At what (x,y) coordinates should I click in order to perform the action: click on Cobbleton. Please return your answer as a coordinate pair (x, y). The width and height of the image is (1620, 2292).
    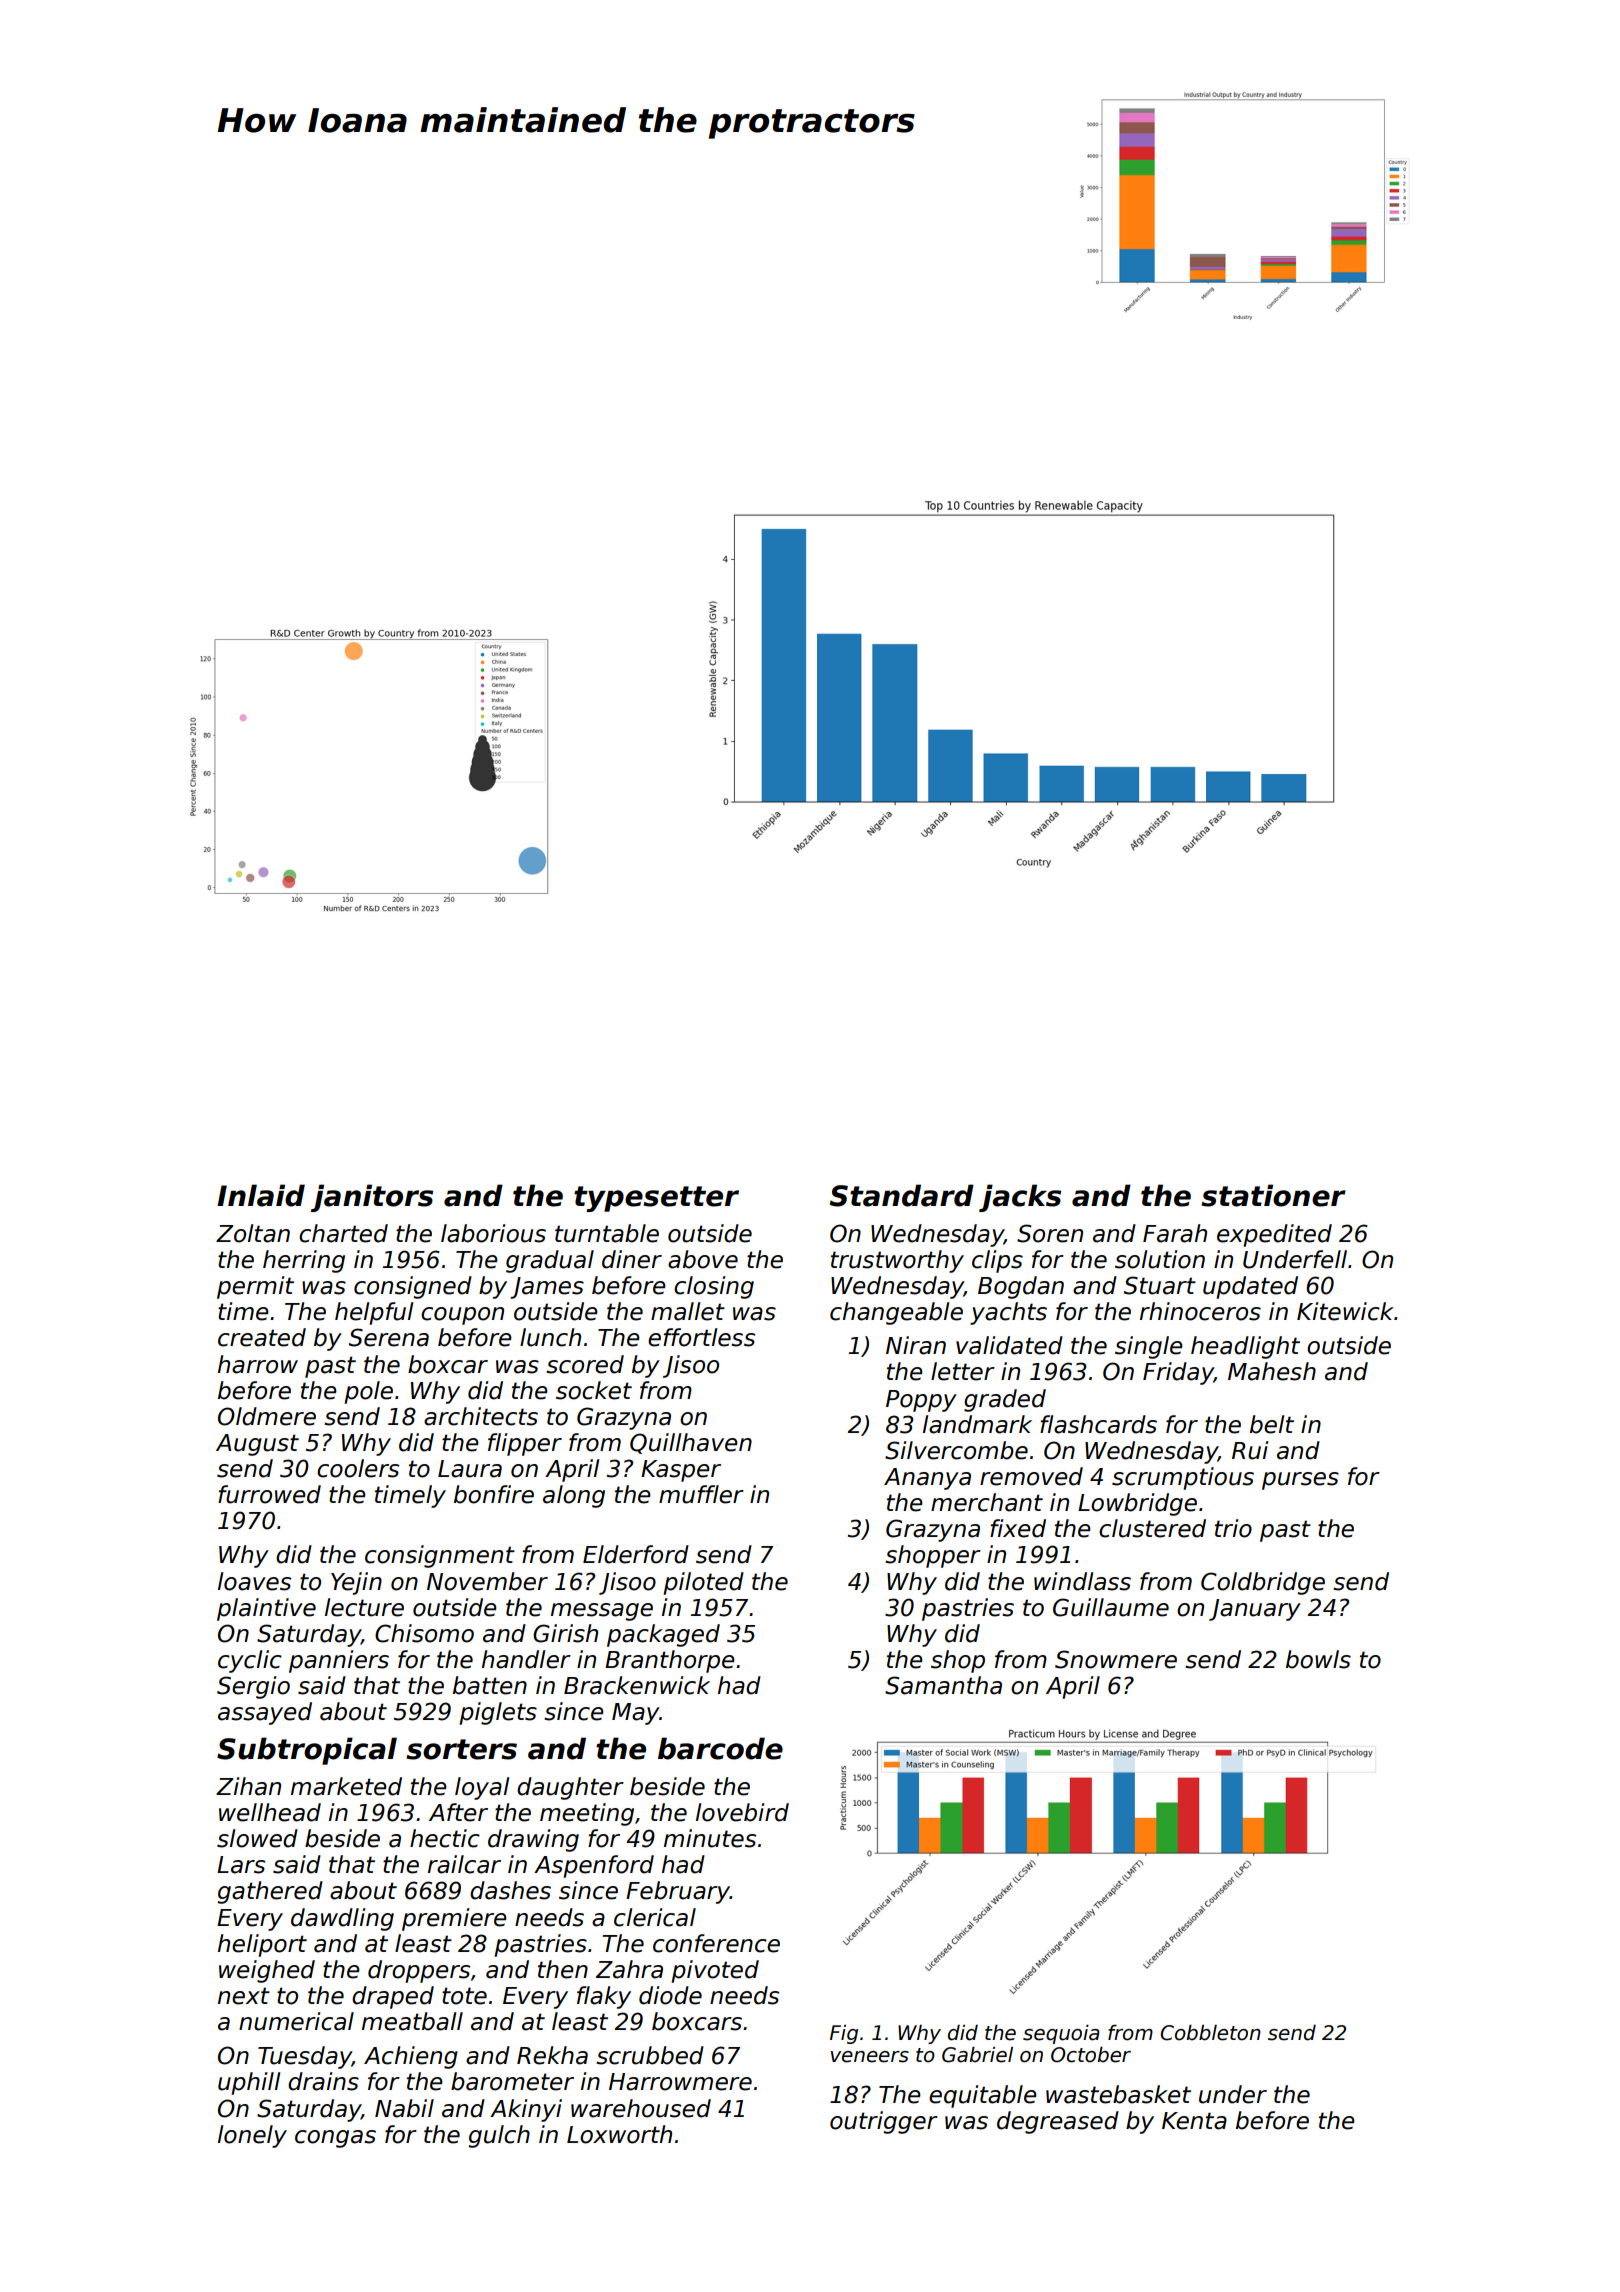
    Looking at the image, I should click on (1210, 2032).
